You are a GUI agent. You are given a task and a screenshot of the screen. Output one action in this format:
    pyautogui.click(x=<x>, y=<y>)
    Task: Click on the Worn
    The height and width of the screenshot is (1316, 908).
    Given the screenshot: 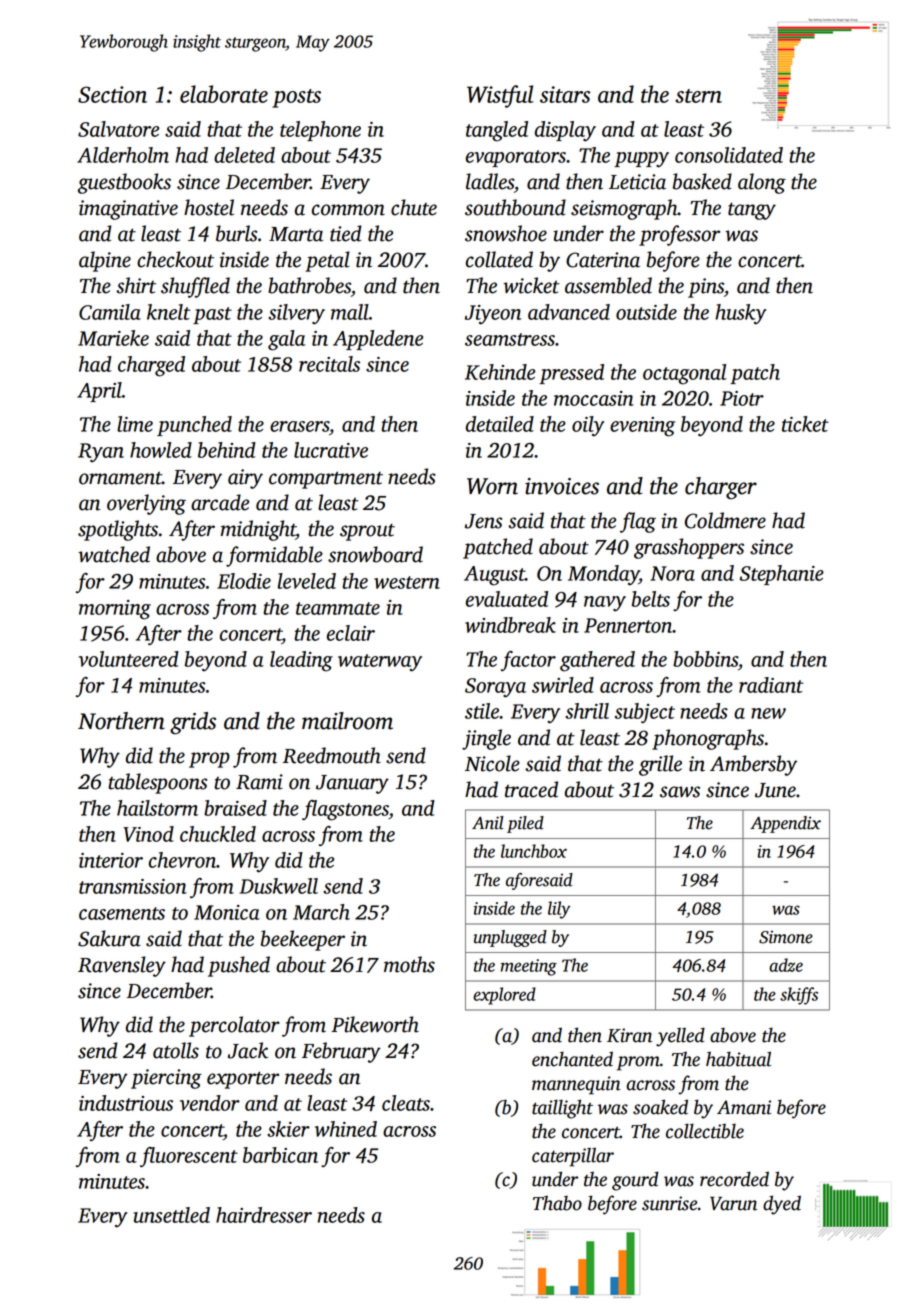 What is the action you would take?
    pyautogui.click(x=492, y=486)
